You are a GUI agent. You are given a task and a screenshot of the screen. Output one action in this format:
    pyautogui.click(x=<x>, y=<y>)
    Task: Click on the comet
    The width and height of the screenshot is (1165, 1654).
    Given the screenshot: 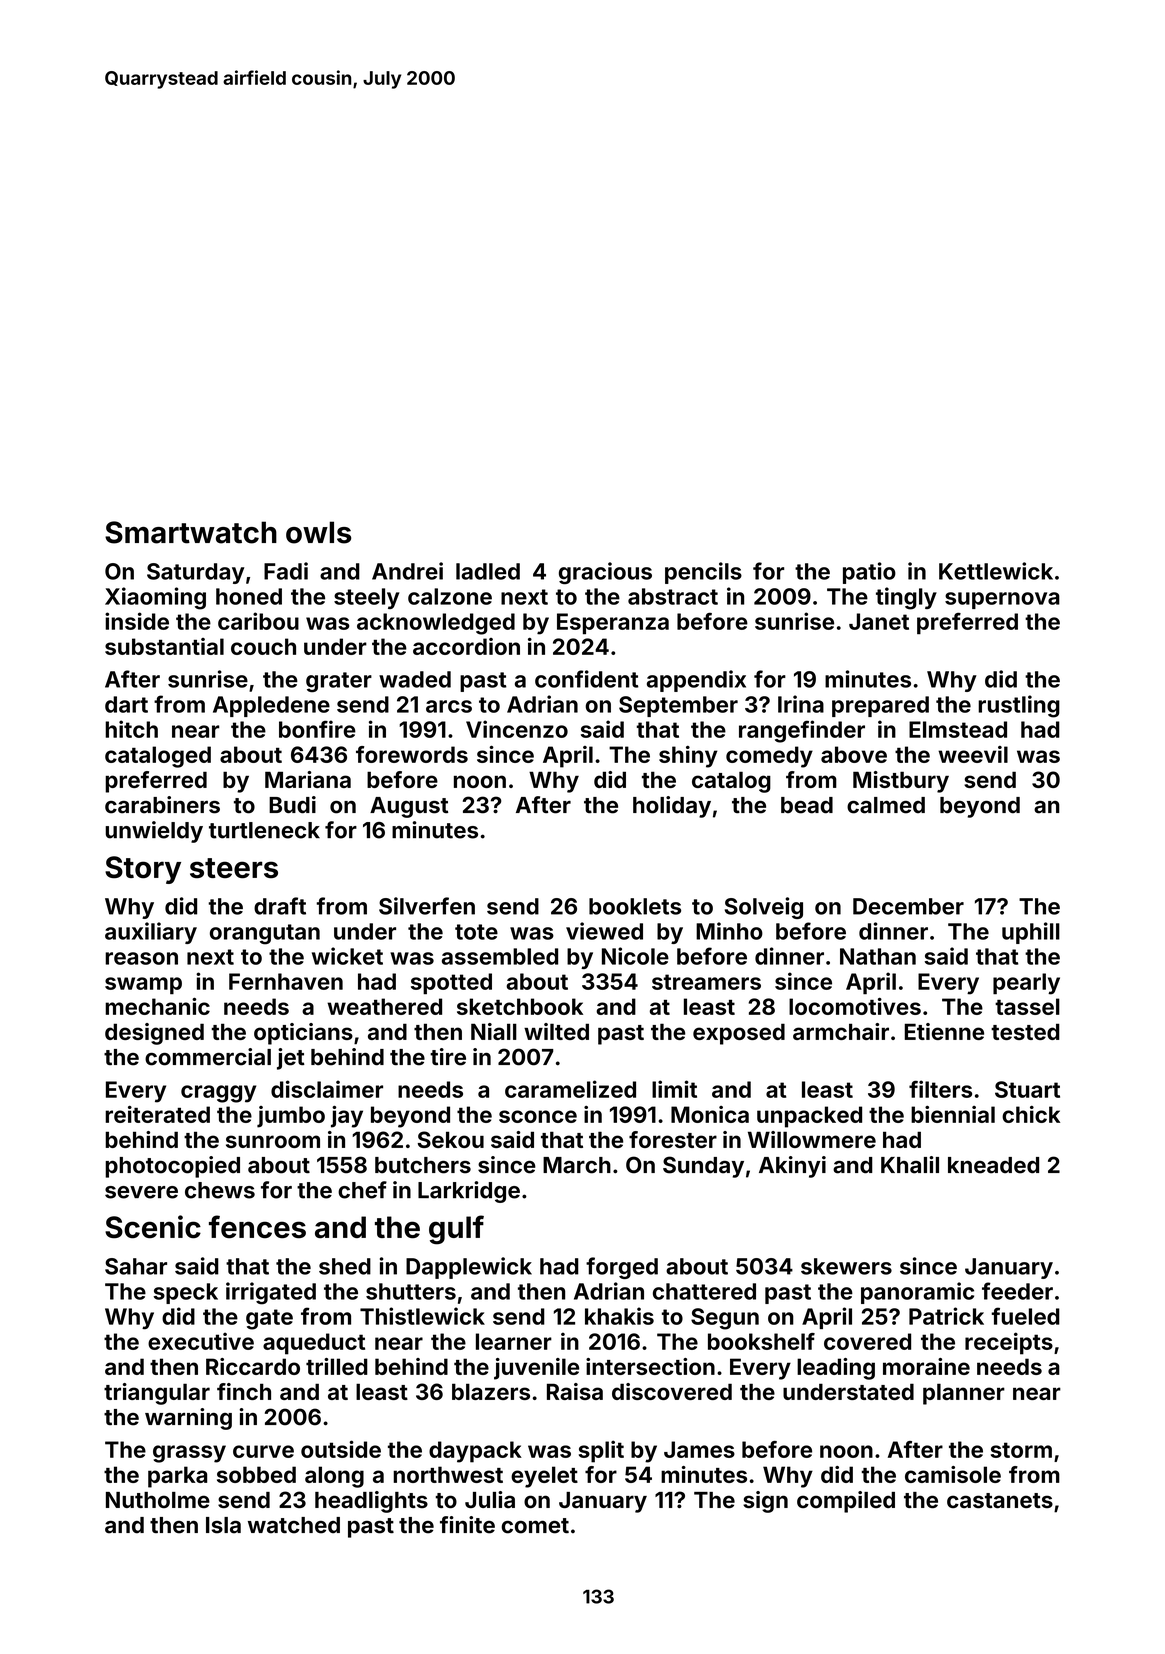 What is the action you would take?
    pyautogui.click(x=535, y=1526)
